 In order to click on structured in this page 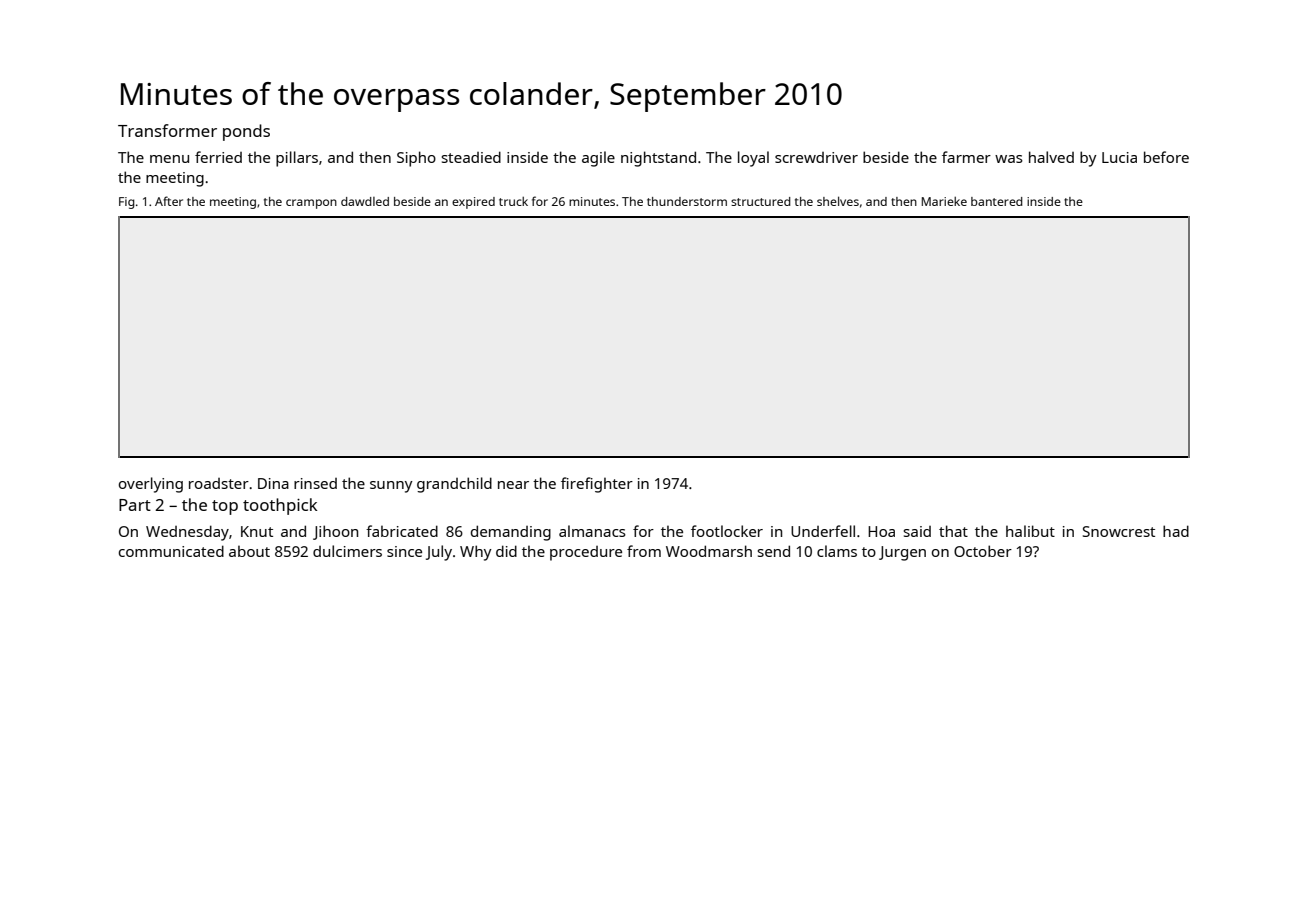, I will do `click(761, 201)`.
